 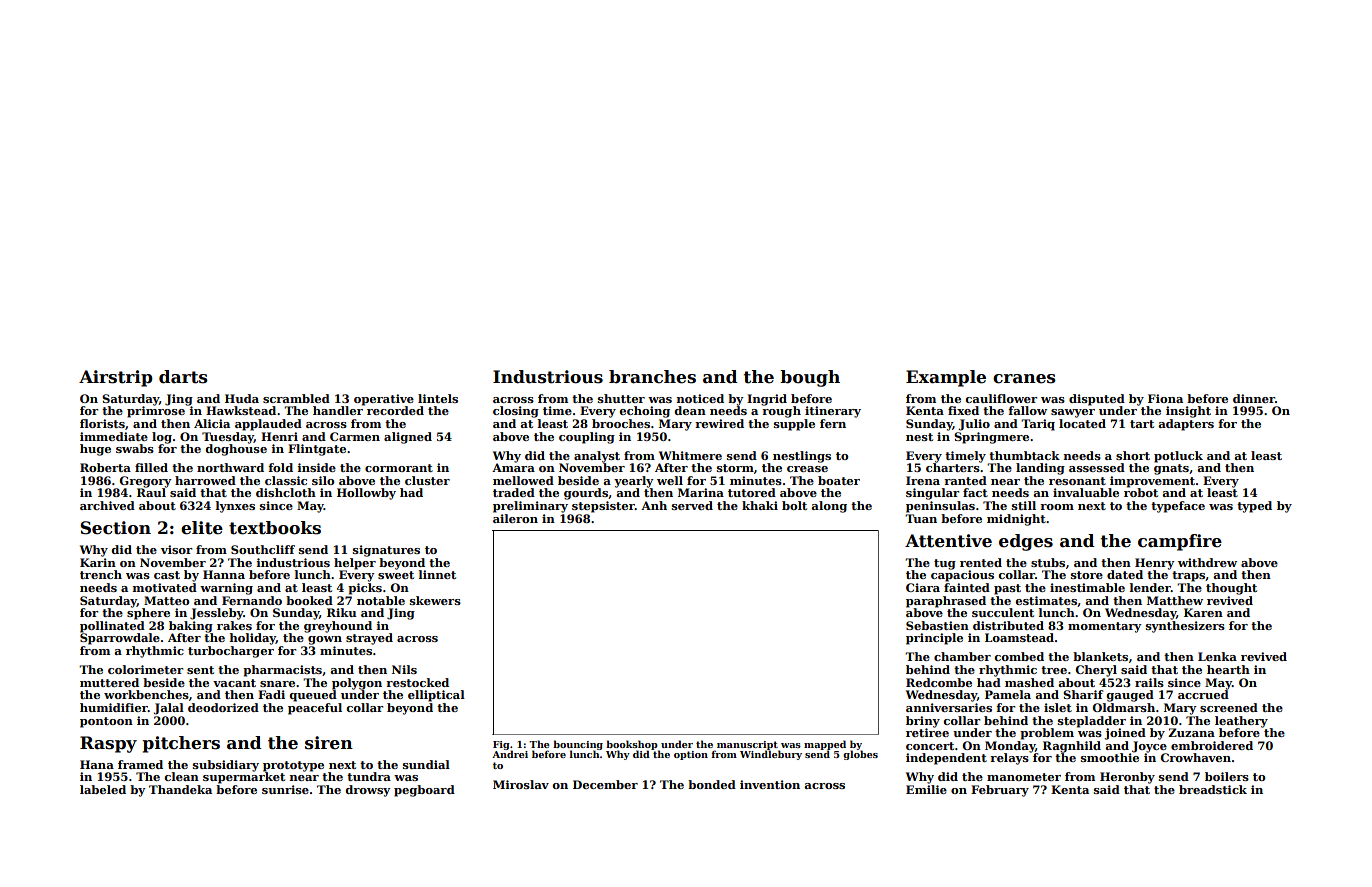 What do you see at coordinates (103, 789) in the image?
I see `labeled` at bounding box center [103, 789].
